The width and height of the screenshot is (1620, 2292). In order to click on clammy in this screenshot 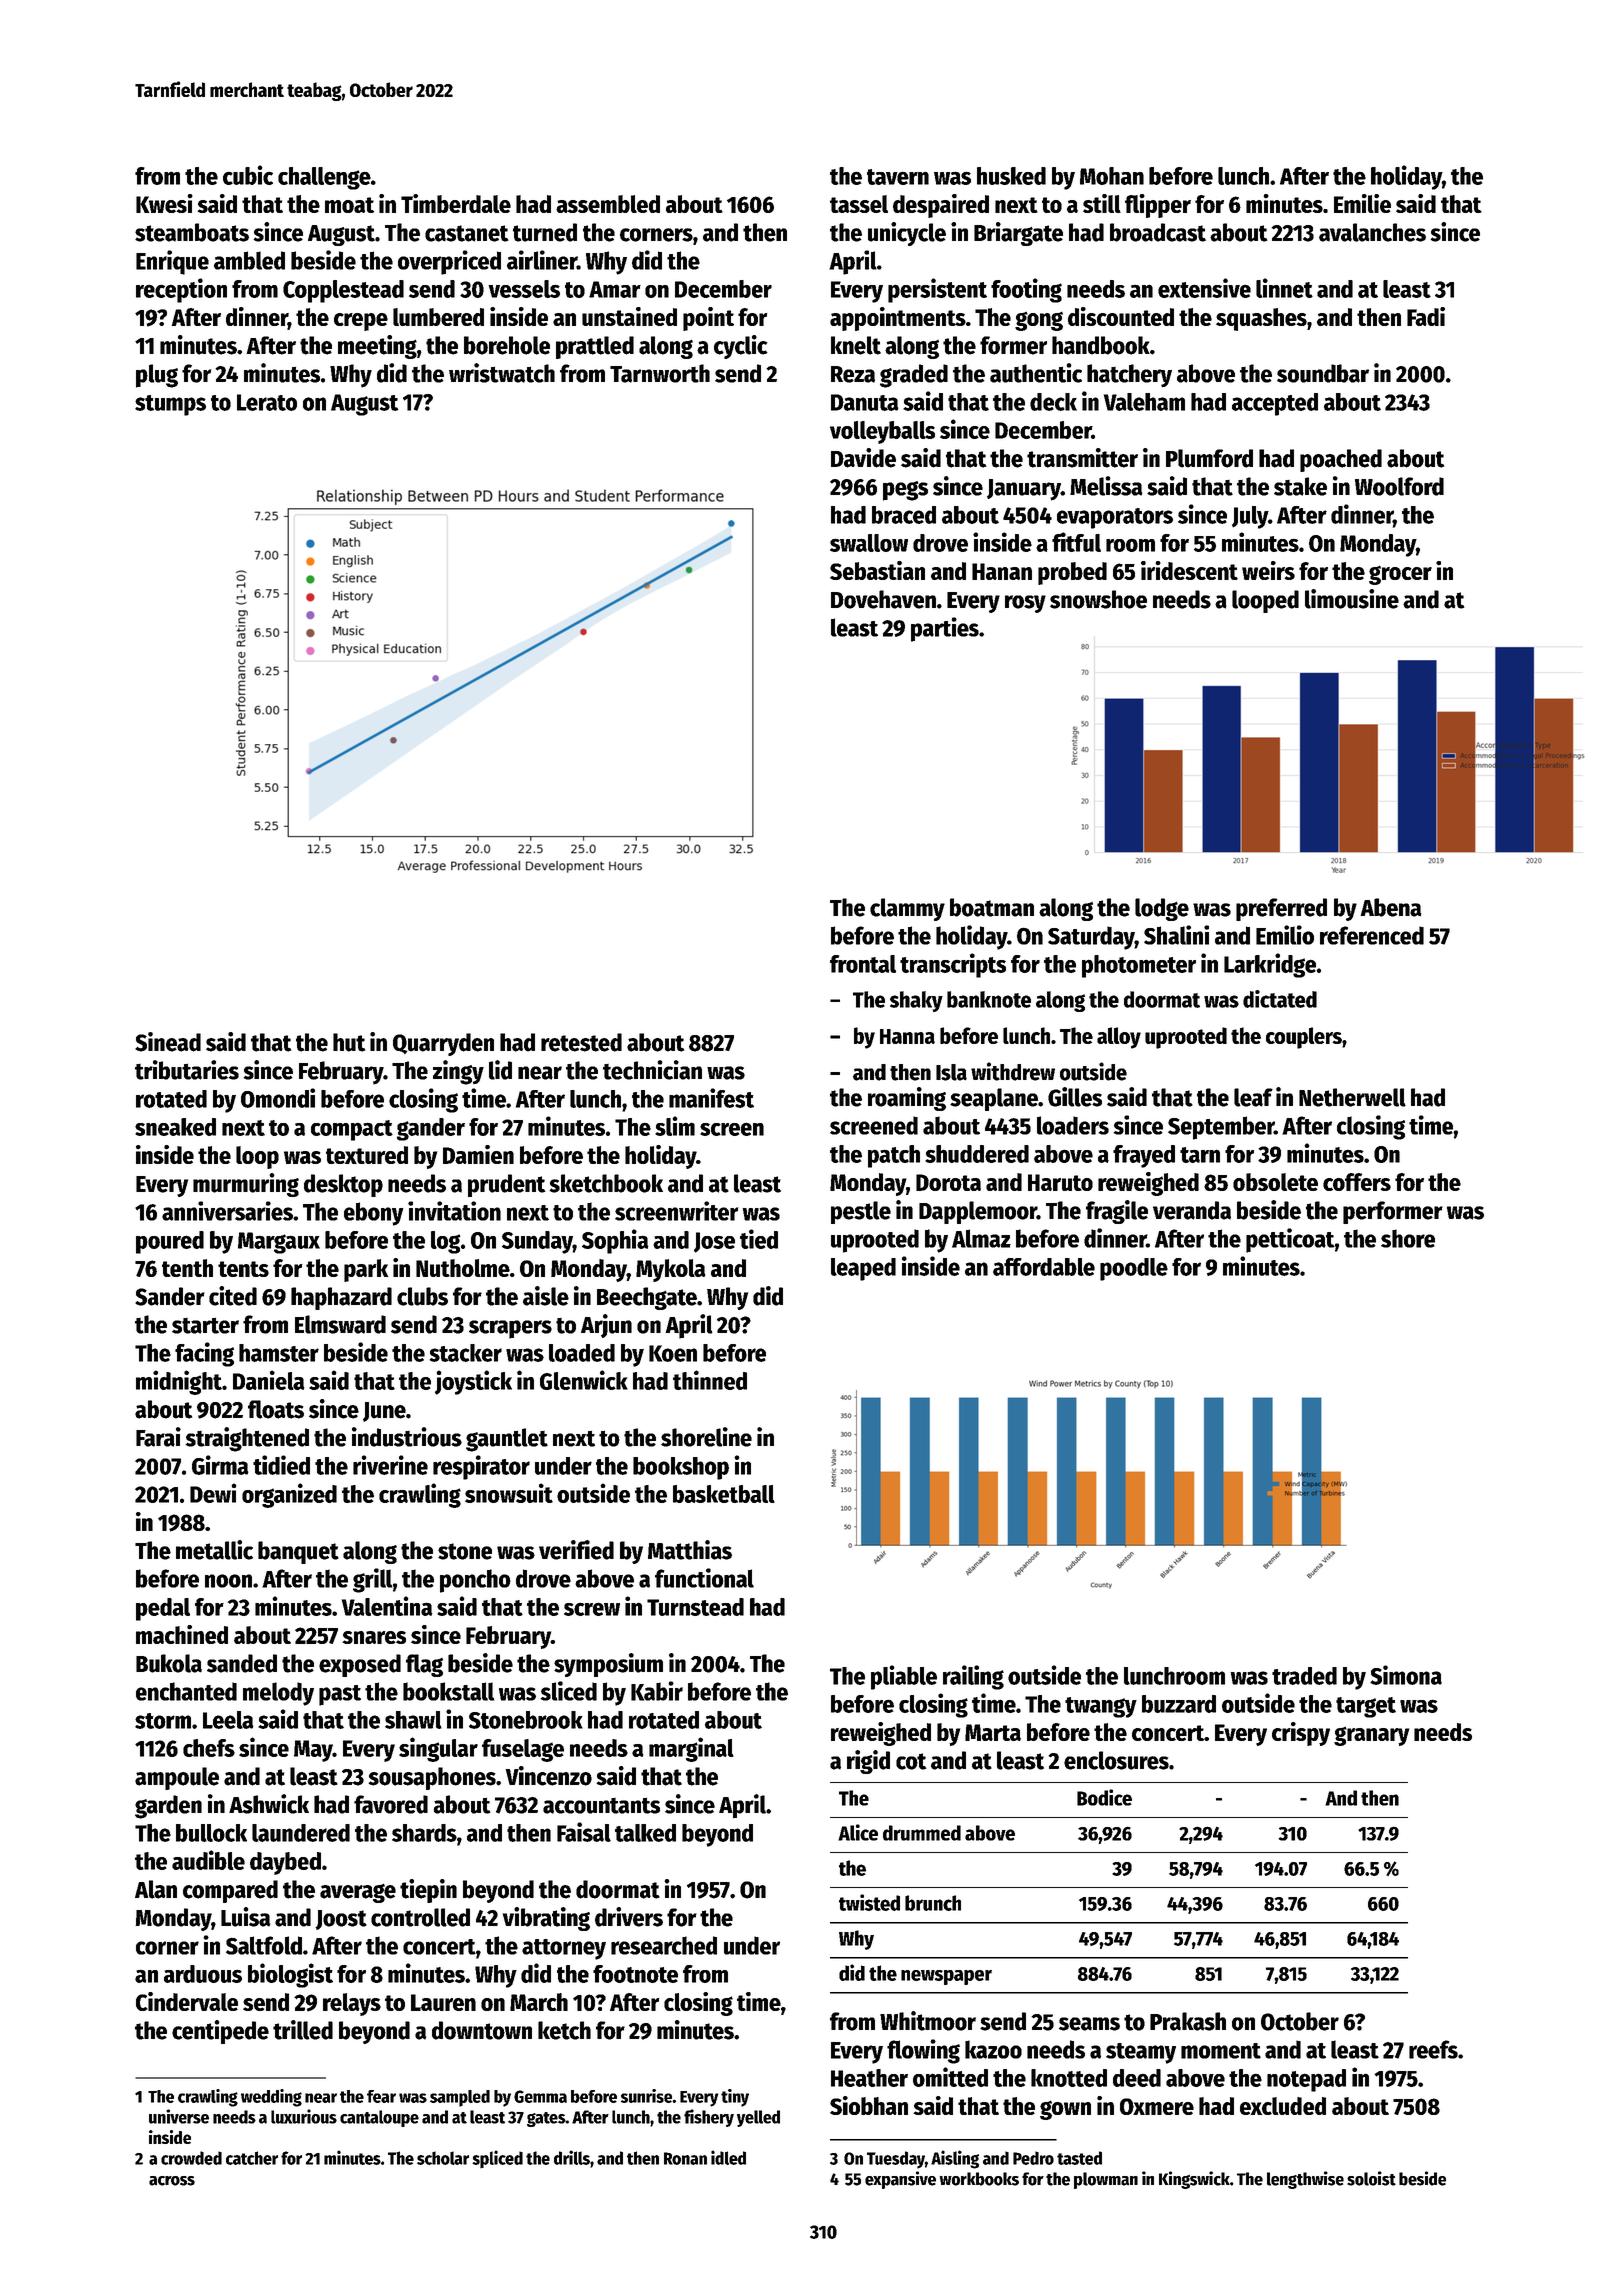, I will do `click(907, 909)`.
